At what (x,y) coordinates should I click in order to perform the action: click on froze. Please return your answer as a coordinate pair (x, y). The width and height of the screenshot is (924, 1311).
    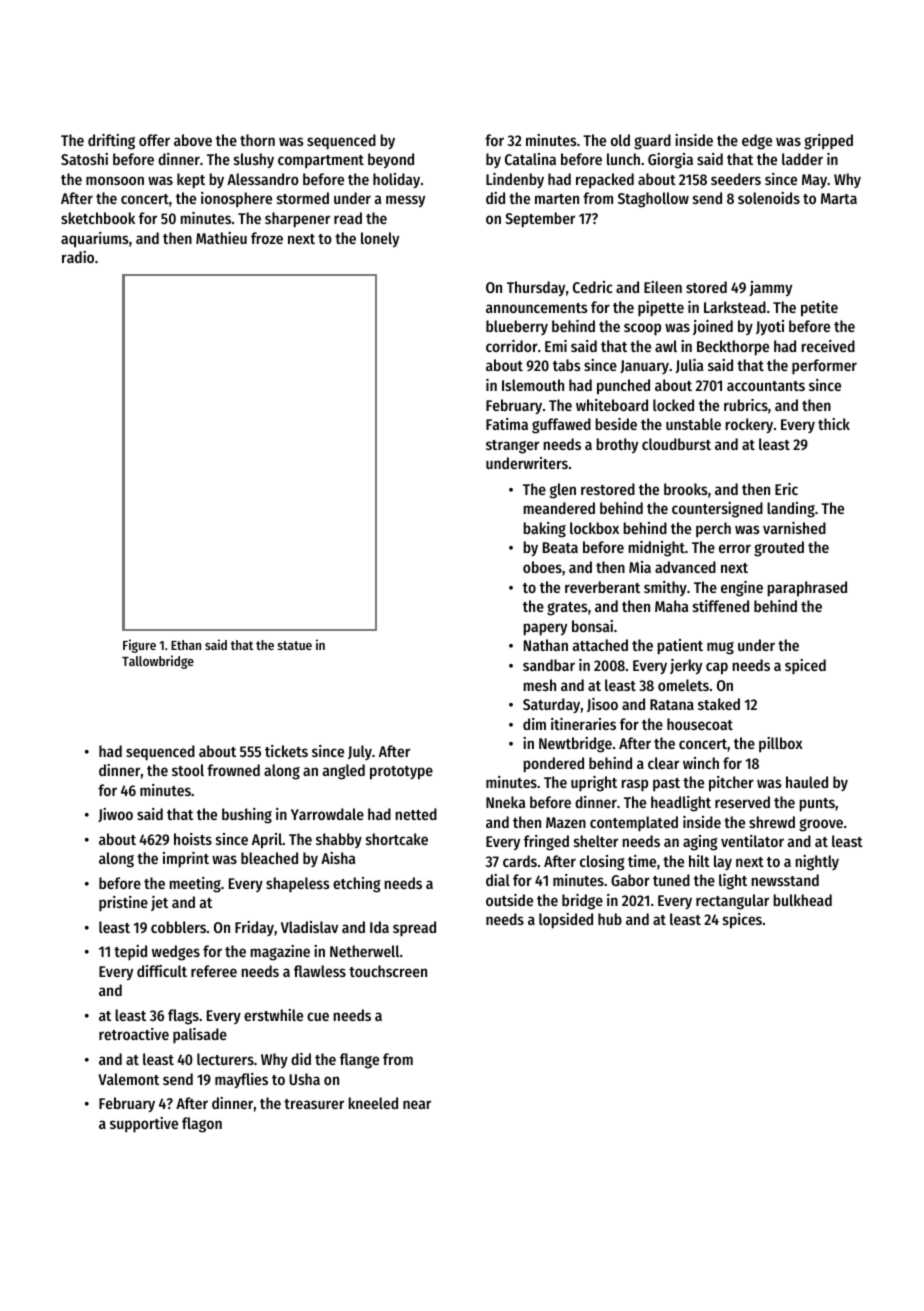
    Looking at the image, I should click on (267, 238).
